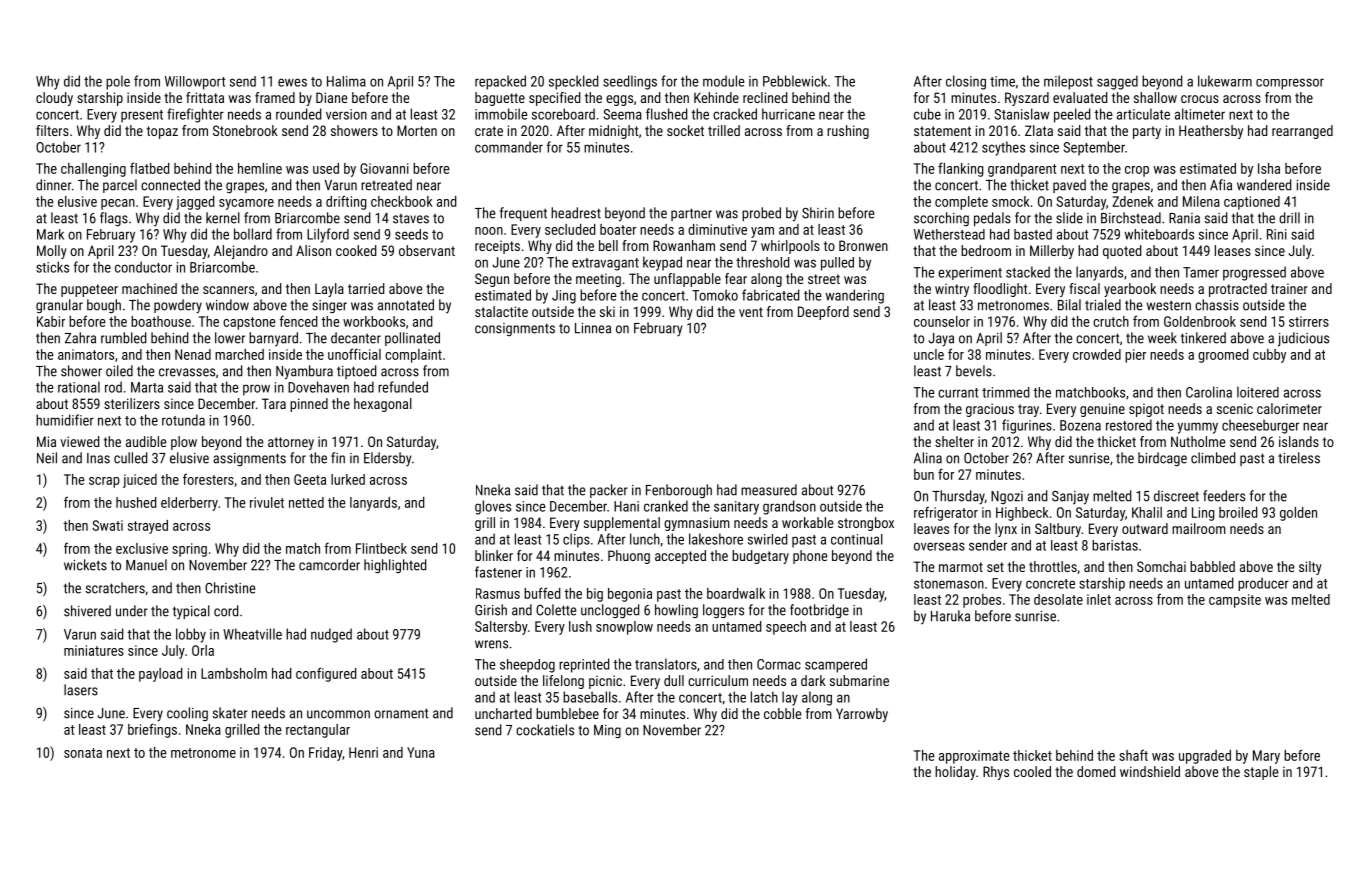 The image size is (1372, 887). Describe the element at coordinates (1290, 84) in the page. I see `compressor` at that location.
